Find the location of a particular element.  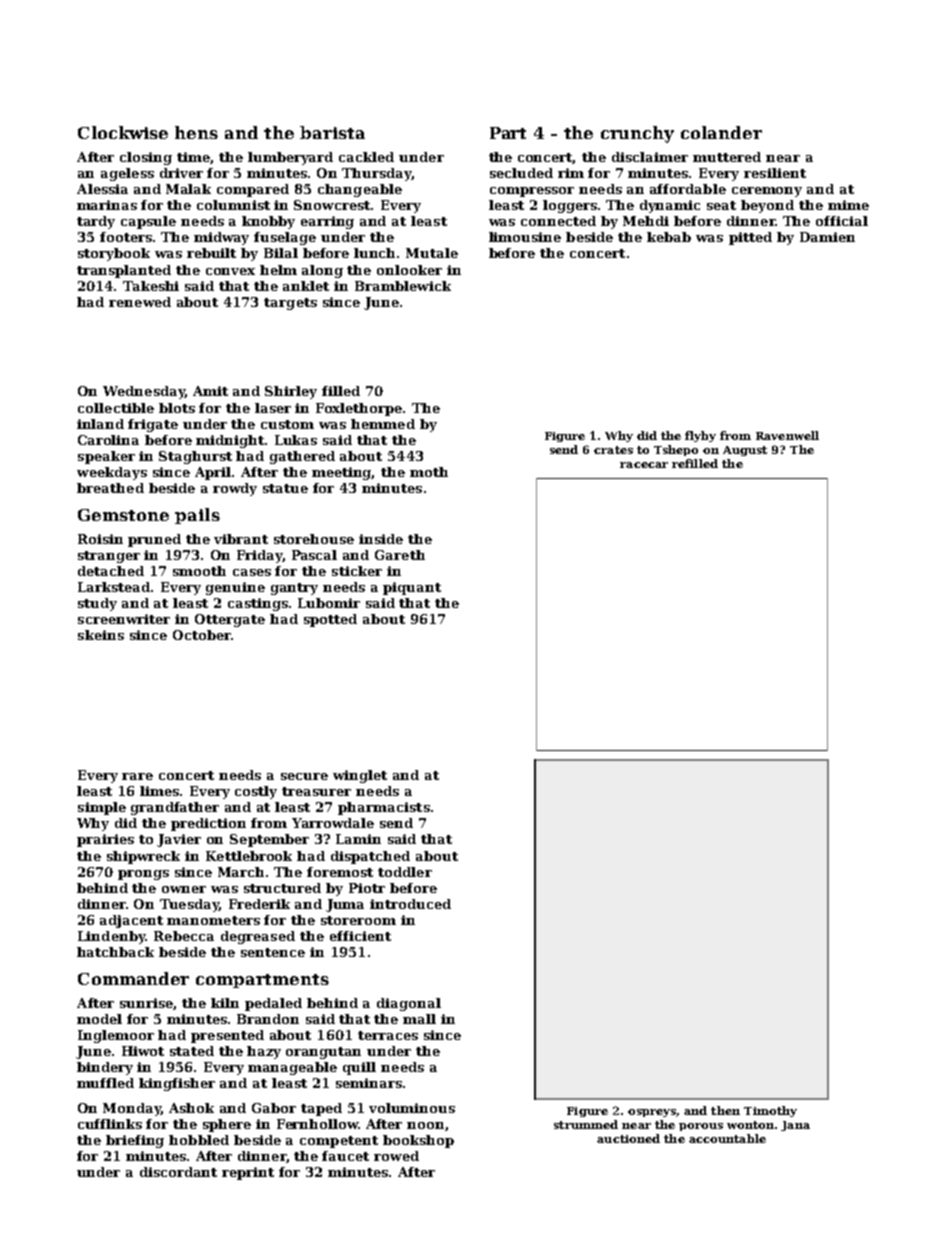

sphere is located at coordinates (227, 1125).
